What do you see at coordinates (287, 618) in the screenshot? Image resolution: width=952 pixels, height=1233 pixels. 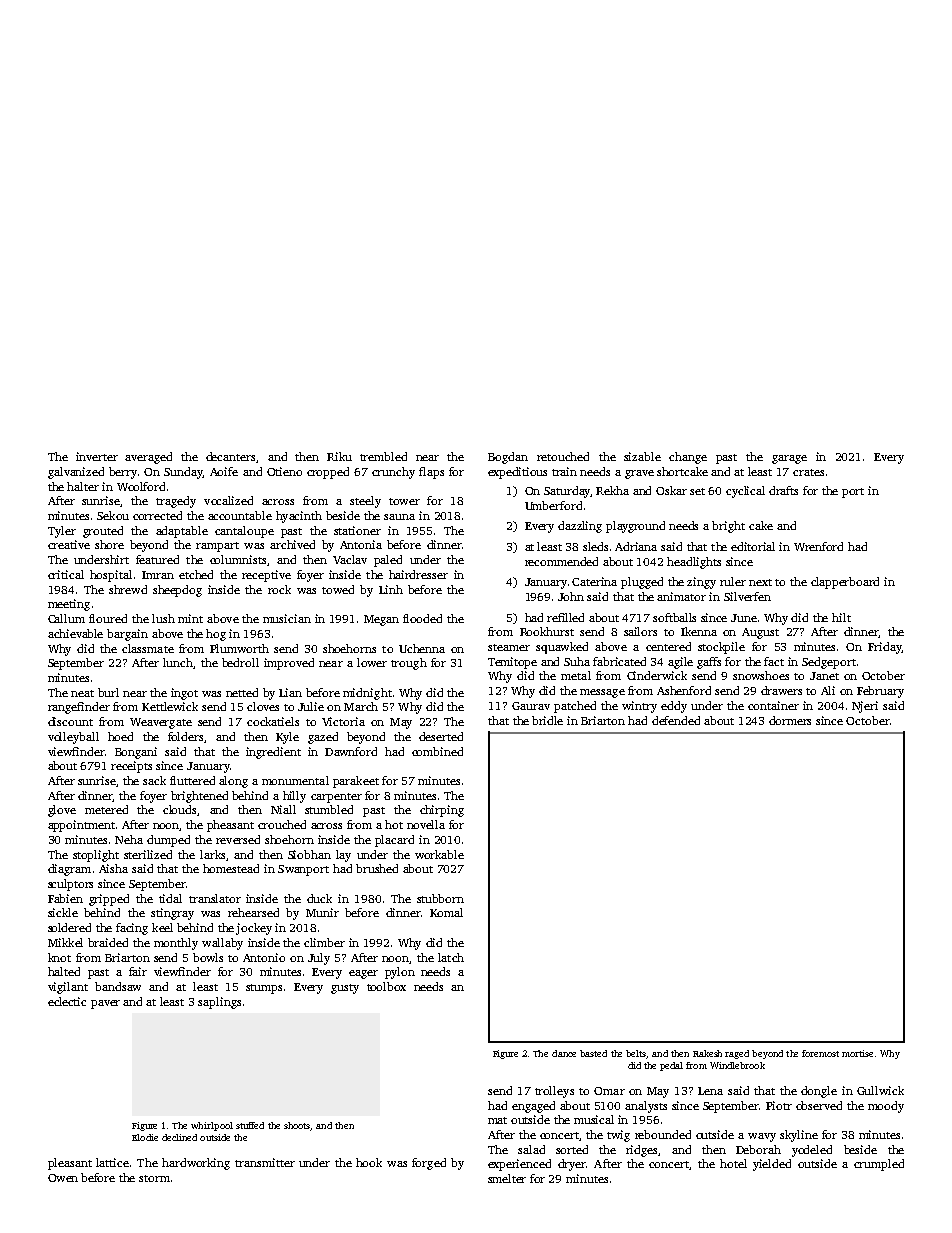 I see `musician` at bounding box center [287, 618].
